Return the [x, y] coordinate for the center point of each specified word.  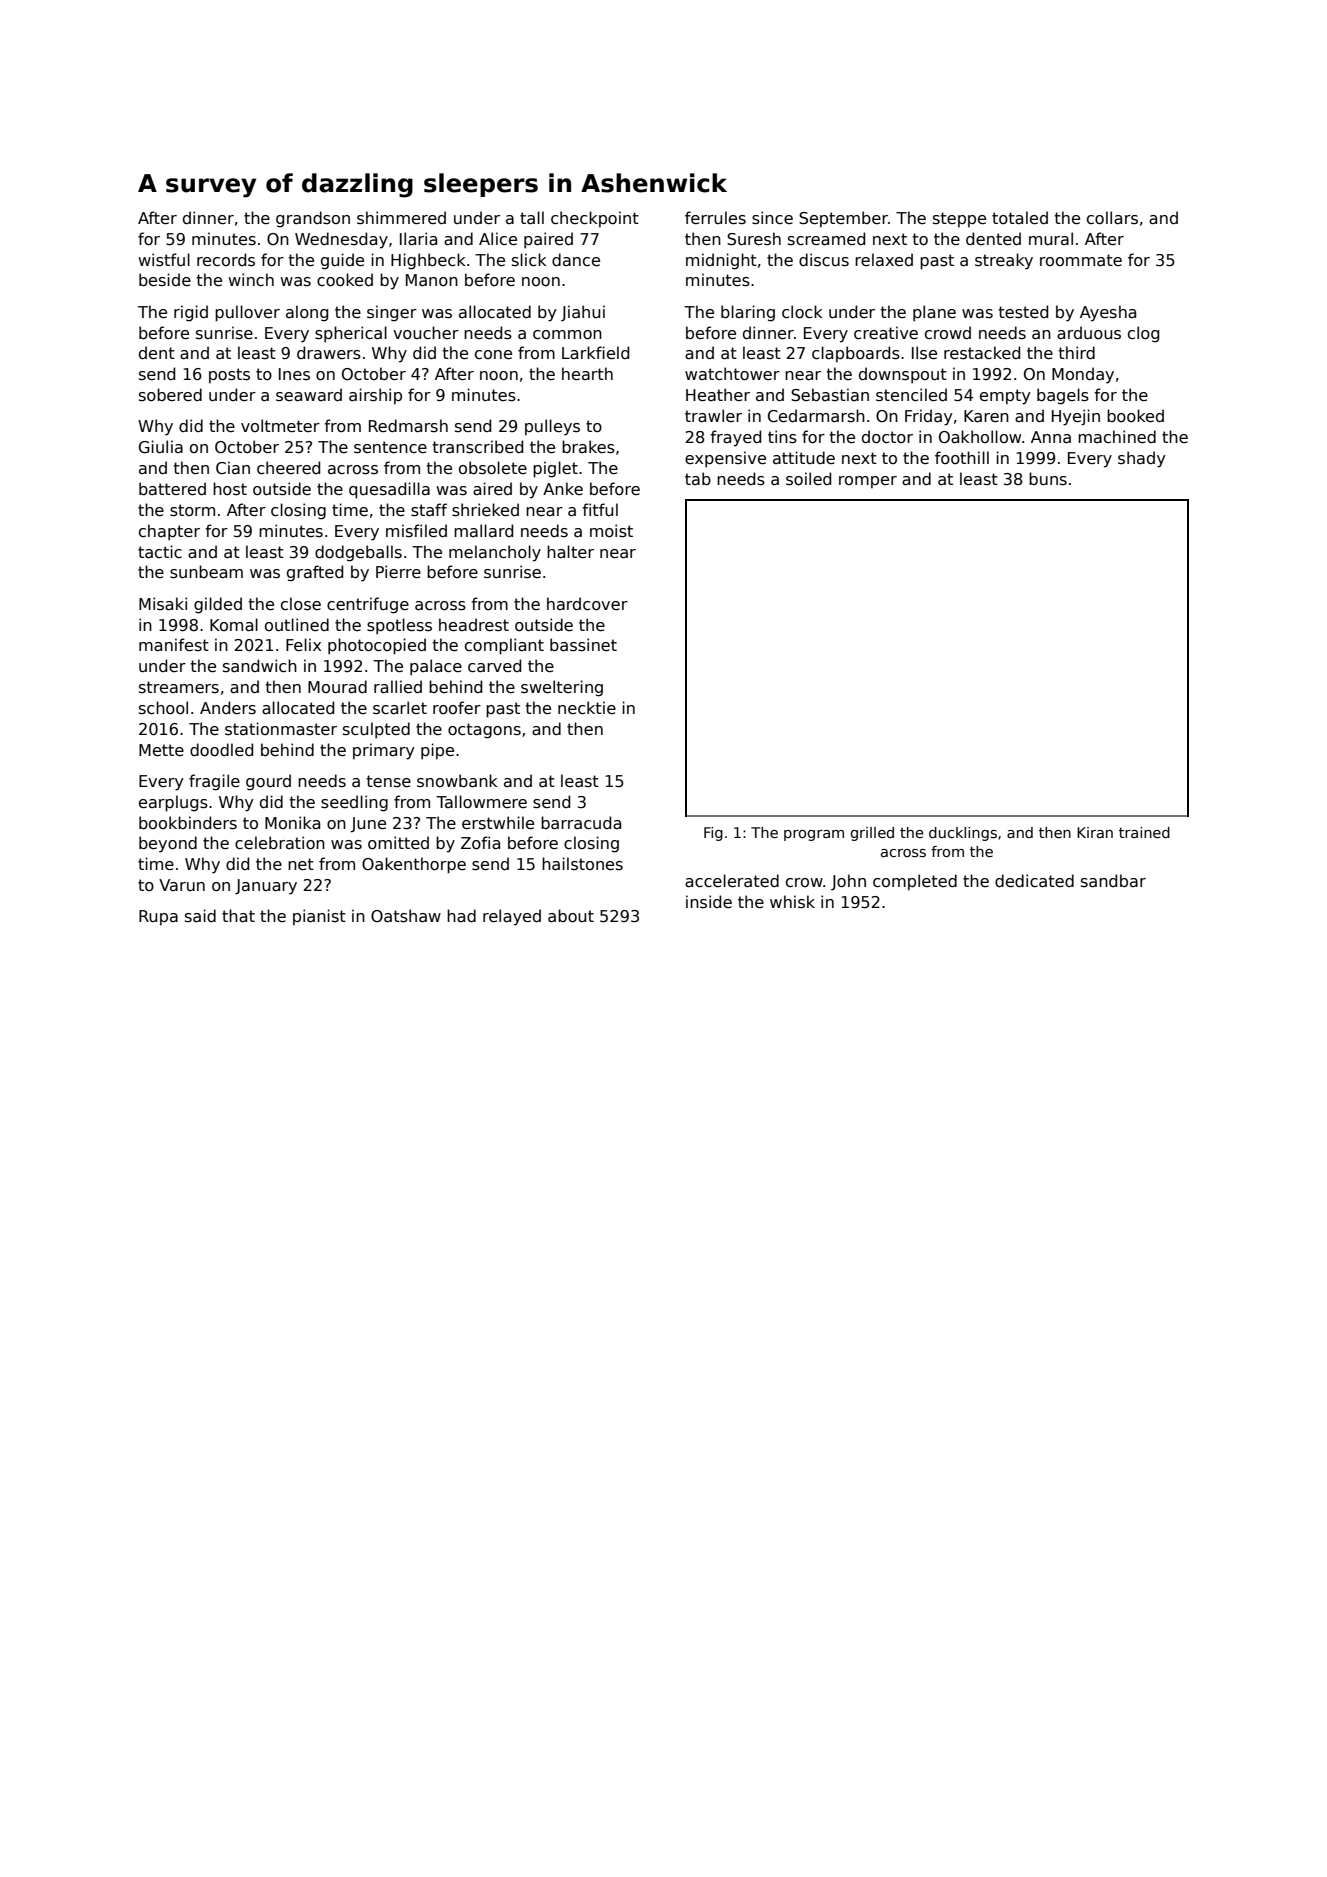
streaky [1004, 261]
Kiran [1095, 832]
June [368, 825]
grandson [313, 219]
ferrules [715, 217]
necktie [587, 707]
